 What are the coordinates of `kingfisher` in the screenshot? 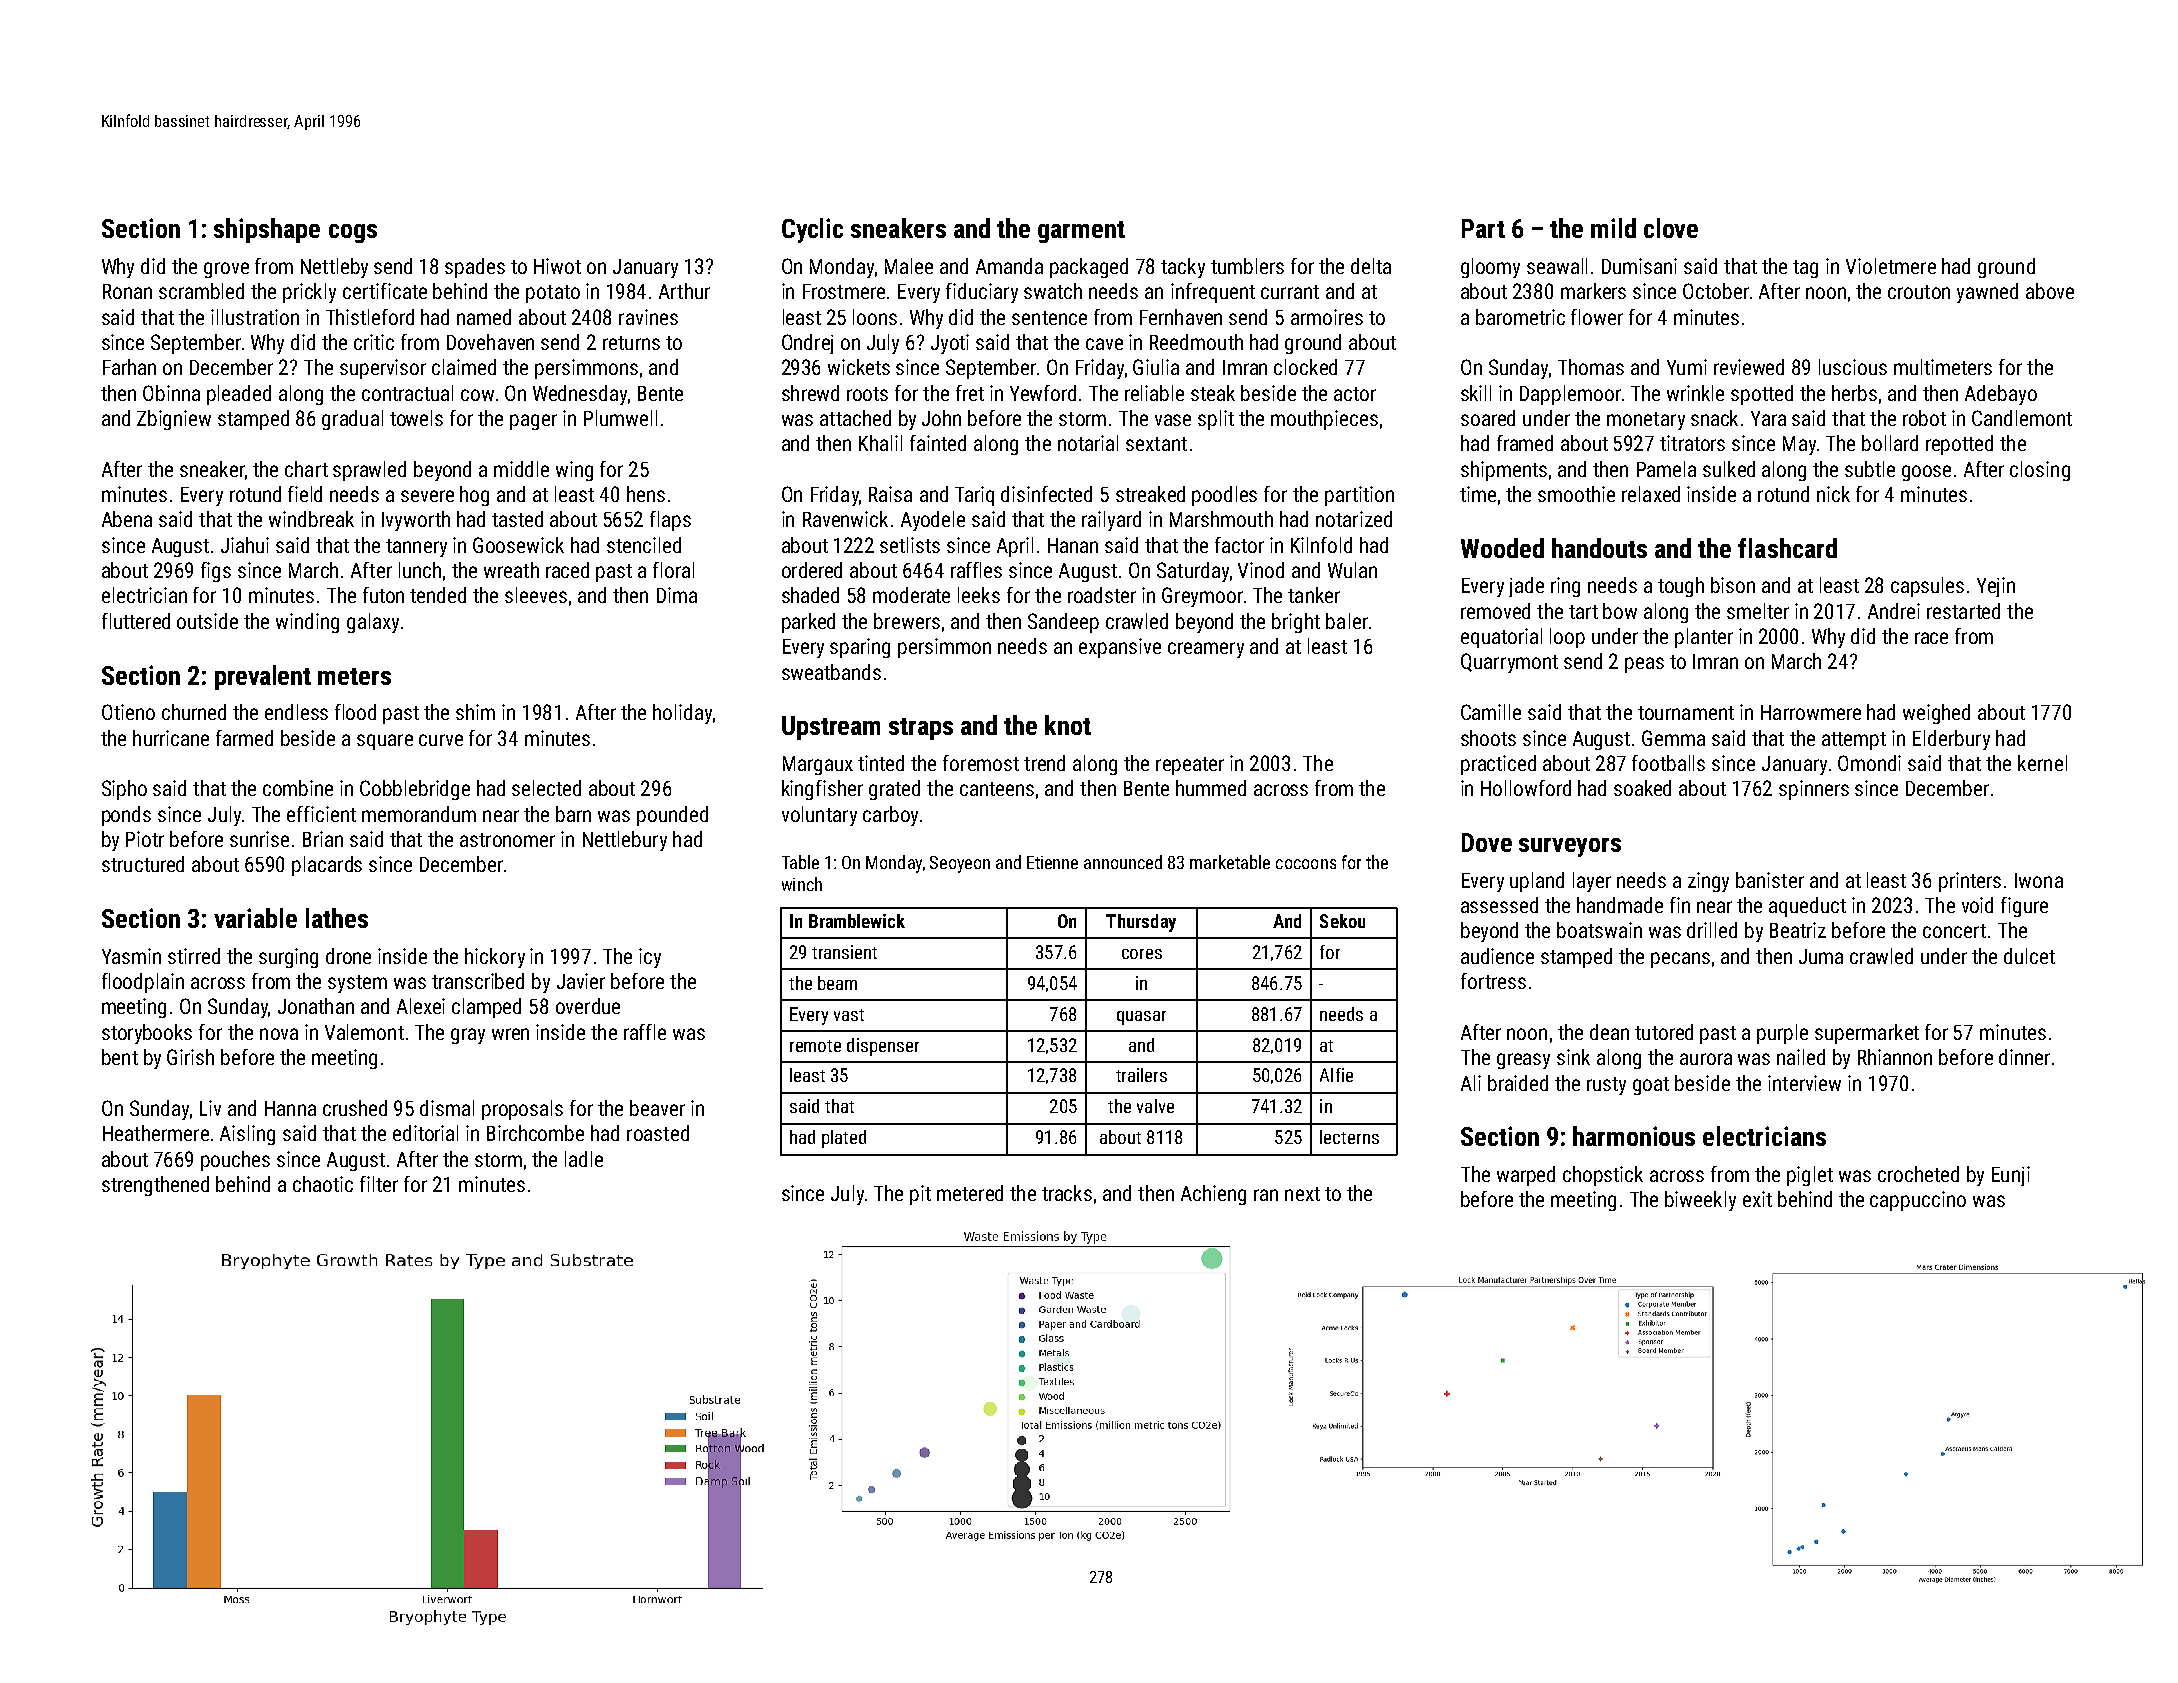 It's located at (822, 790).
